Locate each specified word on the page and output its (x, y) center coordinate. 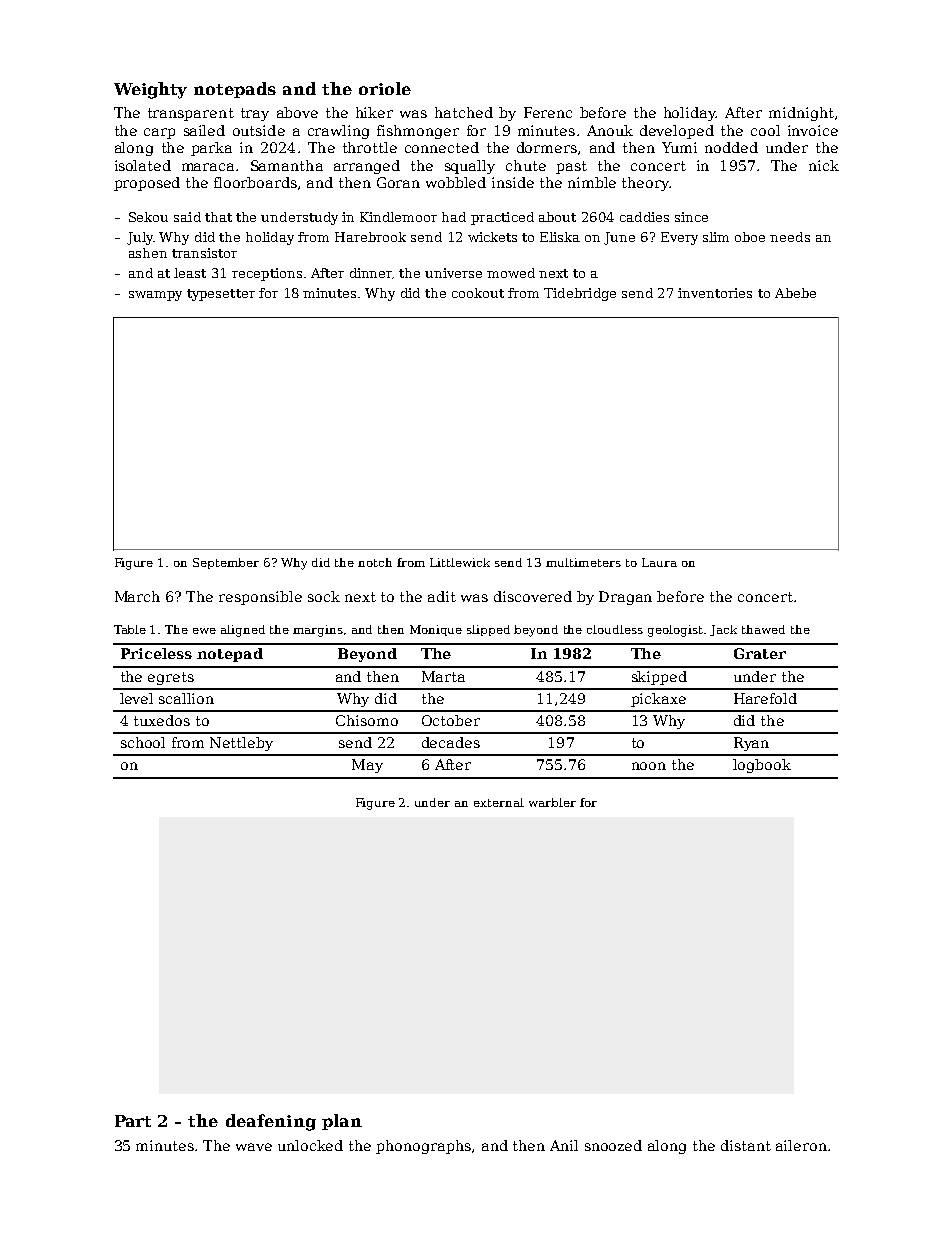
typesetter (221, 295)
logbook (762, 766)
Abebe (795, 293)
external (499, 802)
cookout (478, 293)
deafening (271, 1122)
